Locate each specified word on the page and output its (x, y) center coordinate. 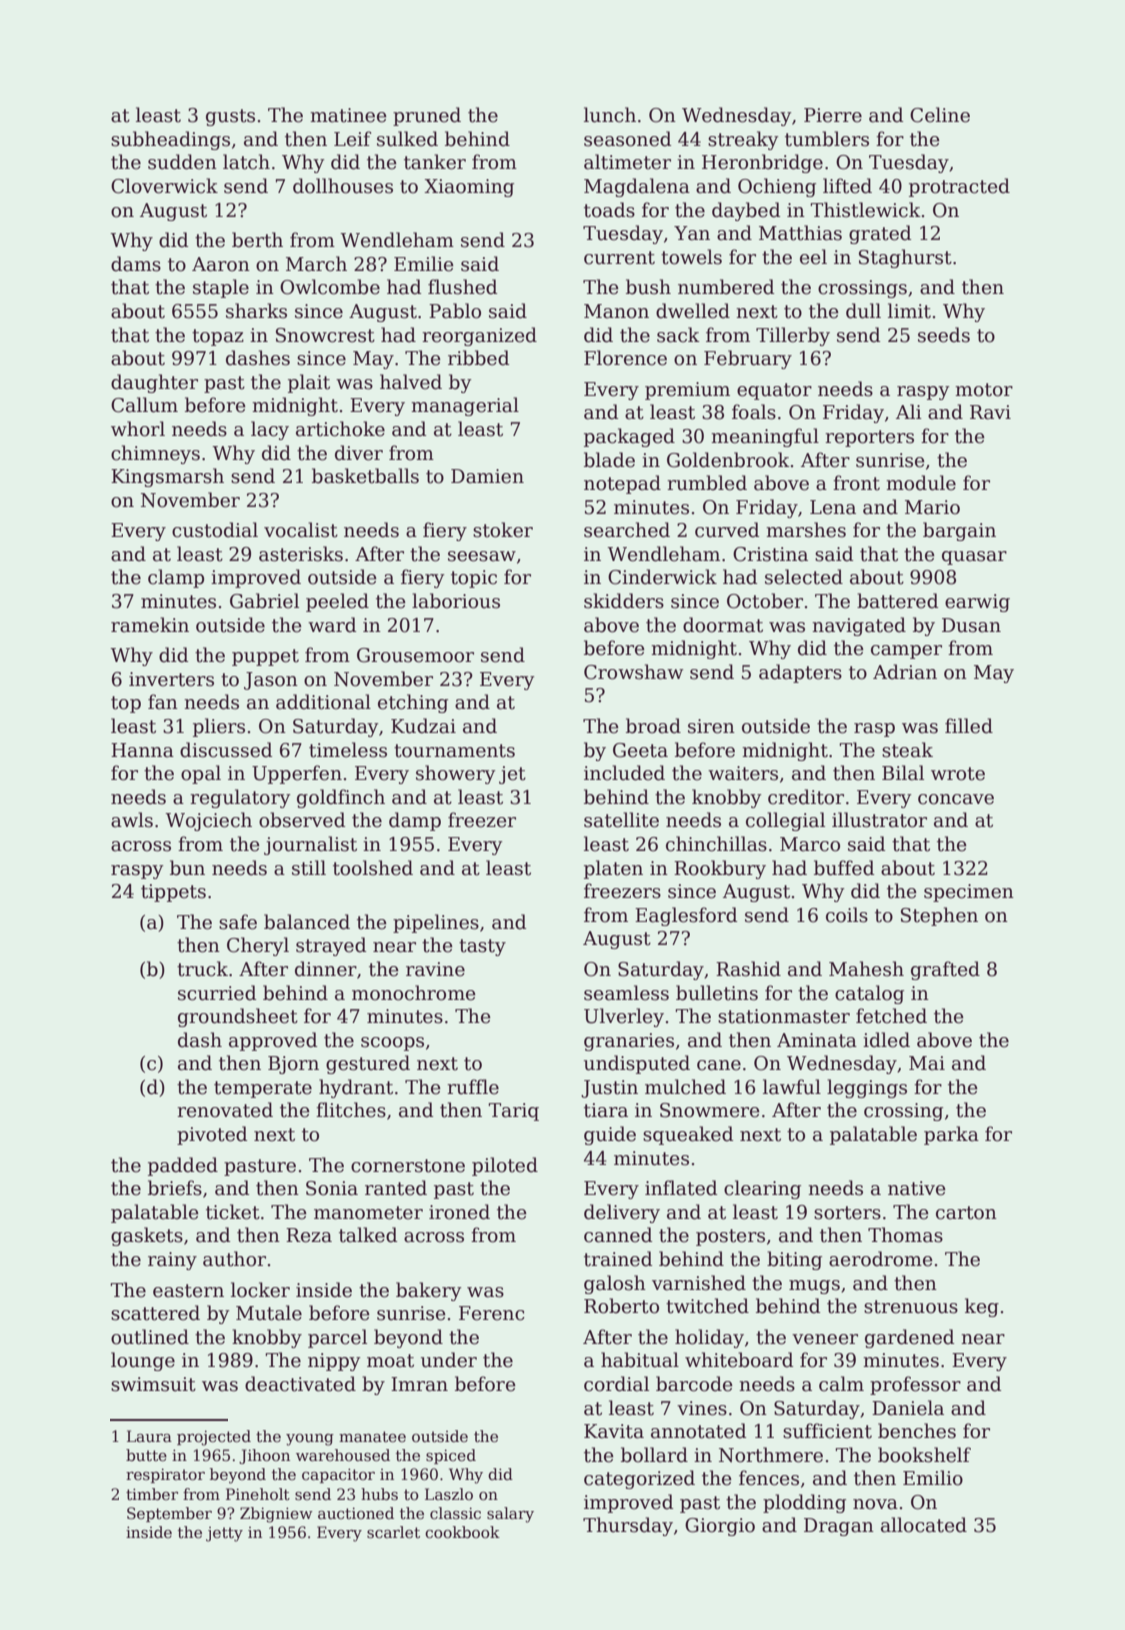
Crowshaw (633, 672)
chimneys (155, 454)
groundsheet (238, 1017)
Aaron (221, 264)
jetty (224, 1534)
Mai (927, 1063)
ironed (459, 1212)
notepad (622, 484)
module (921, 483)
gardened (909, 1338)
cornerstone (408, 1166)
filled (969, 726)
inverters (171, 679)
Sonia (332, 1188)
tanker (435, 162)
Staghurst (905, 258)
